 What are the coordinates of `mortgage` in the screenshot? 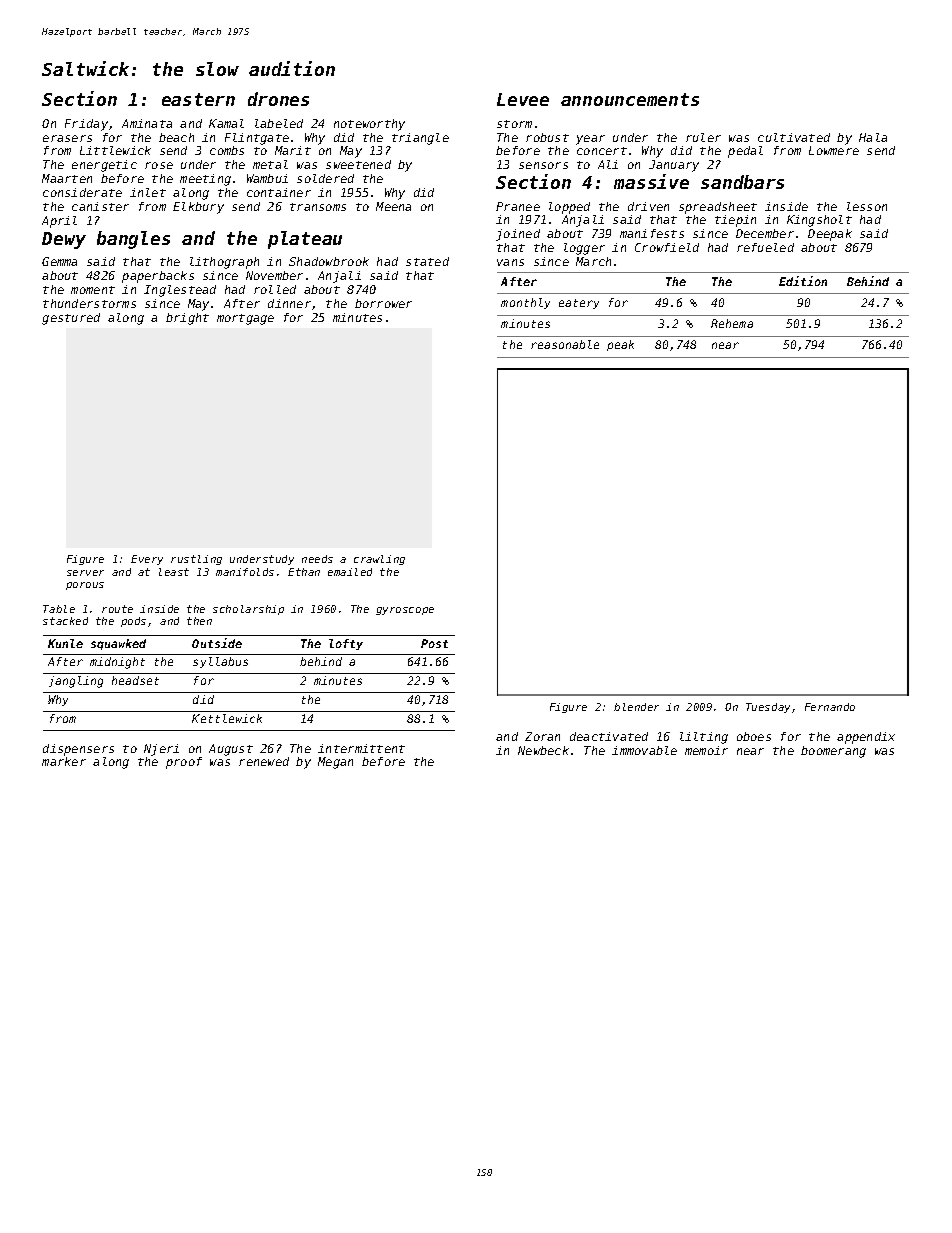 It's located at (245, 319).
